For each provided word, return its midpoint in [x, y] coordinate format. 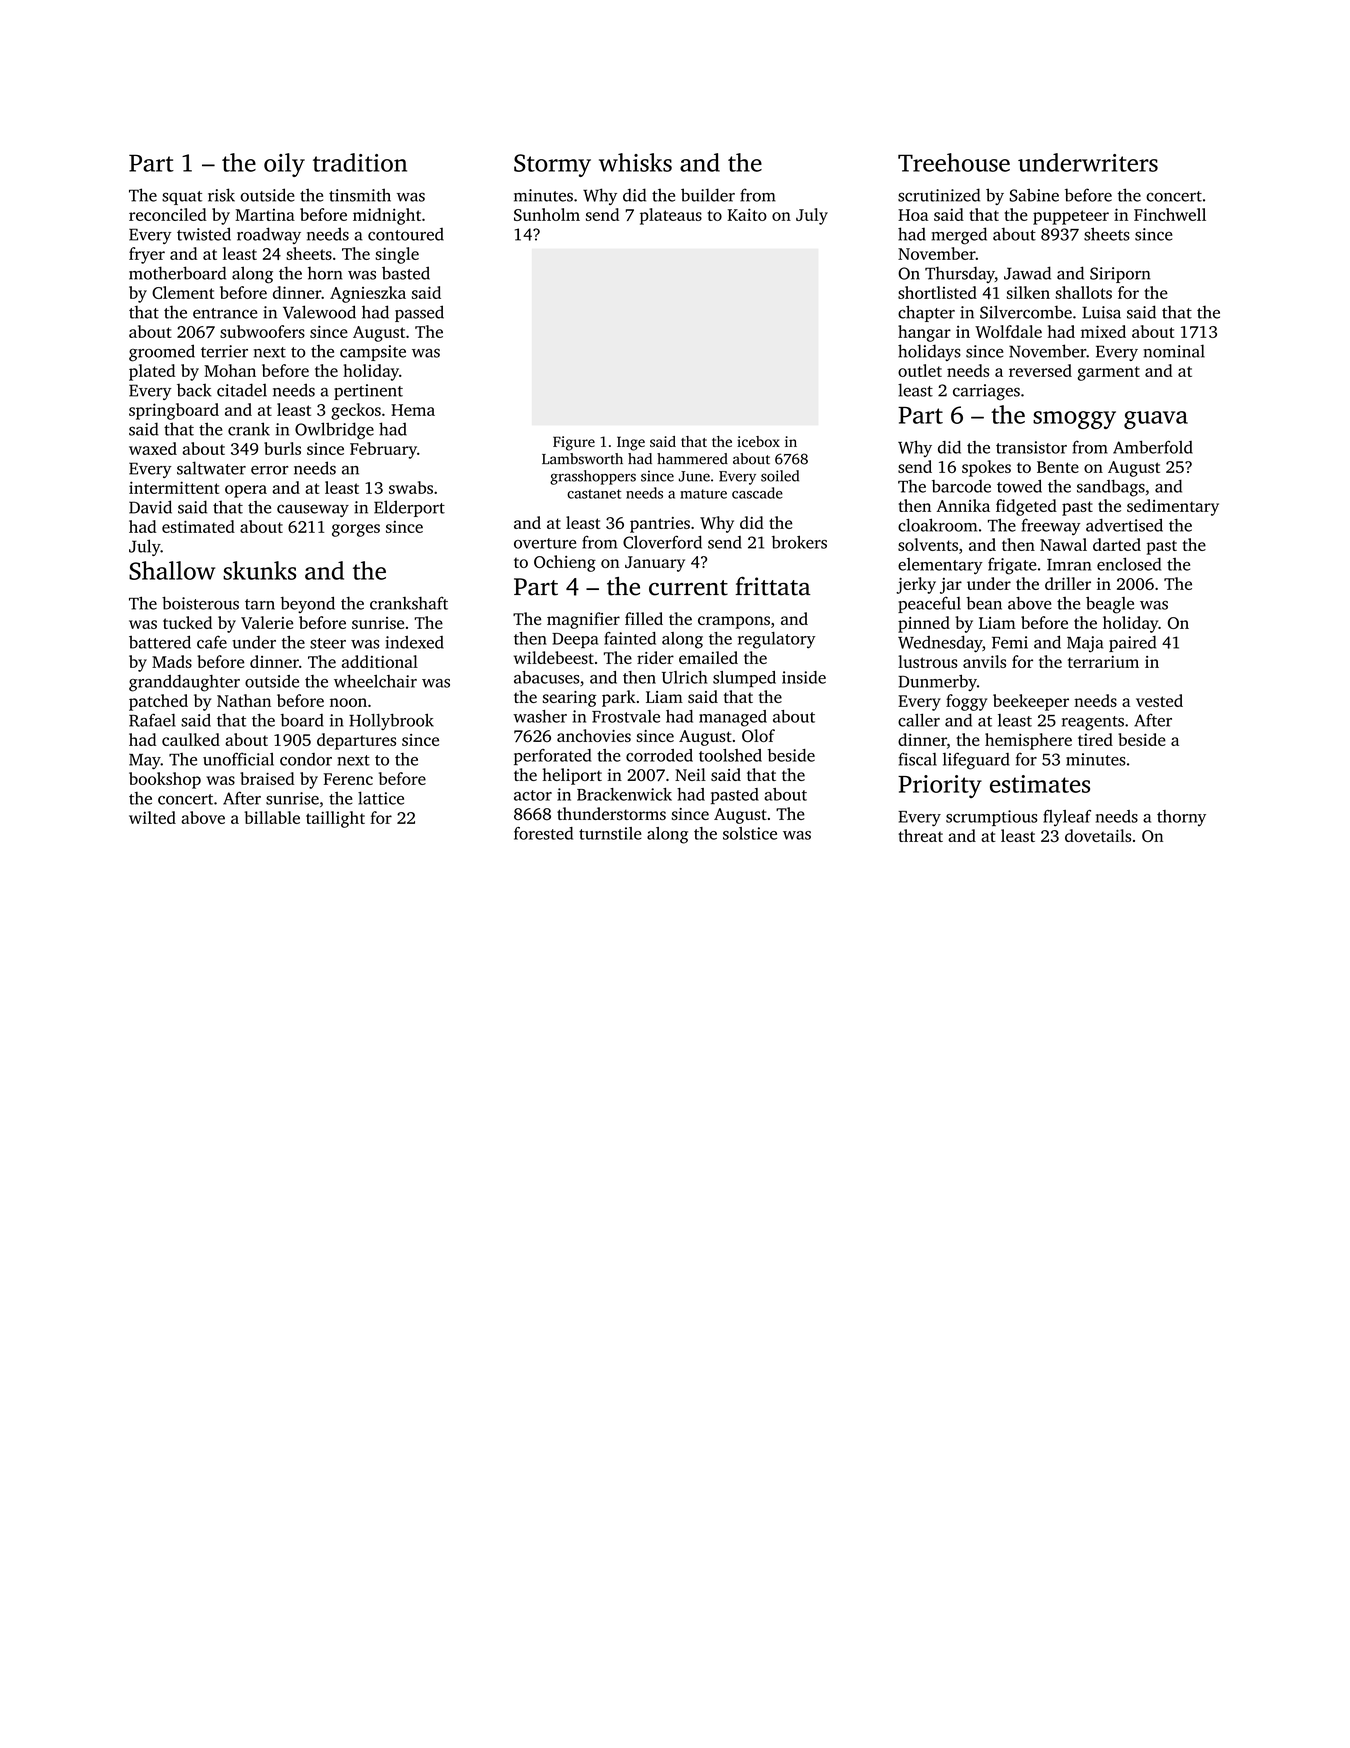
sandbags [1111, 488]
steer [328, 643]
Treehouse [954, 162]
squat [182, 198]
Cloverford [662, 542]
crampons [734, 622]
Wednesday [940, 644]
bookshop [165, 780]
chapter [926, 313]
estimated [198, 526]
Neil [690, 774]
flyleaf [1067, 818]
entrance [225, 313]
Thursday [960, 274]
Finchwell [1170, 214]
